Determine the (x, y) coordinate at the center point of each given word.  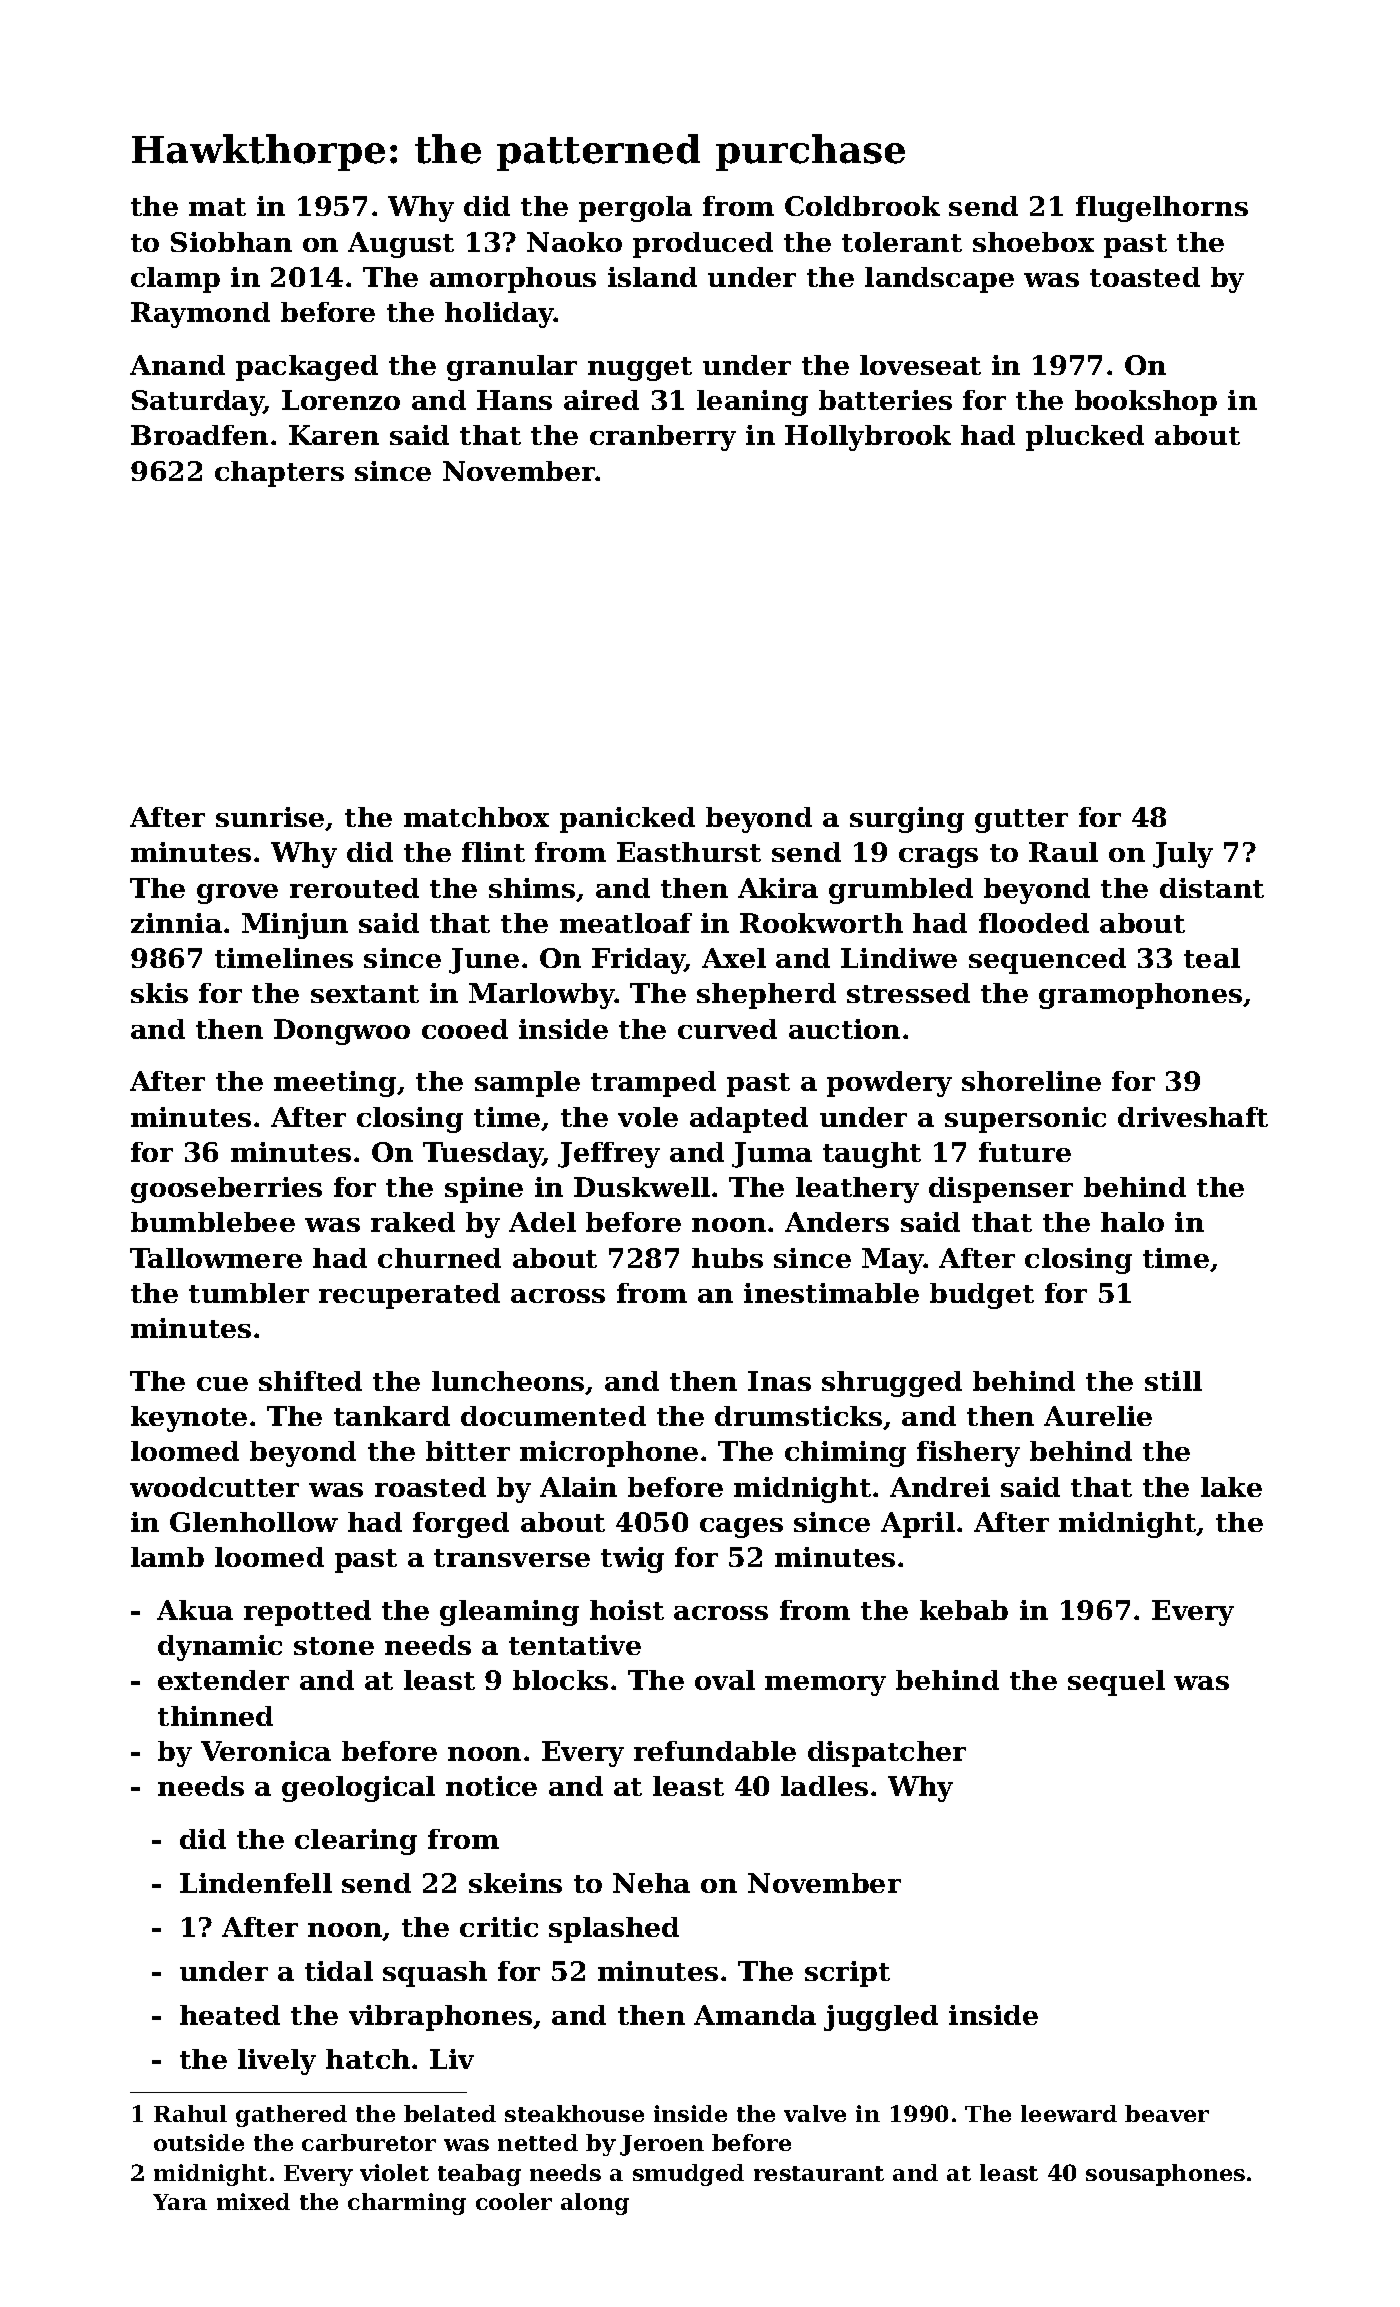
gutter (1021, 821)
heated (230, 2015)
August (401, 245)
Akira (778, 888)
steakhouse (574, 2113)
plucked (1085, 438)
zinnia (176, 923)
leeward (1069, 2113)
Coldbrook (862, 206)
